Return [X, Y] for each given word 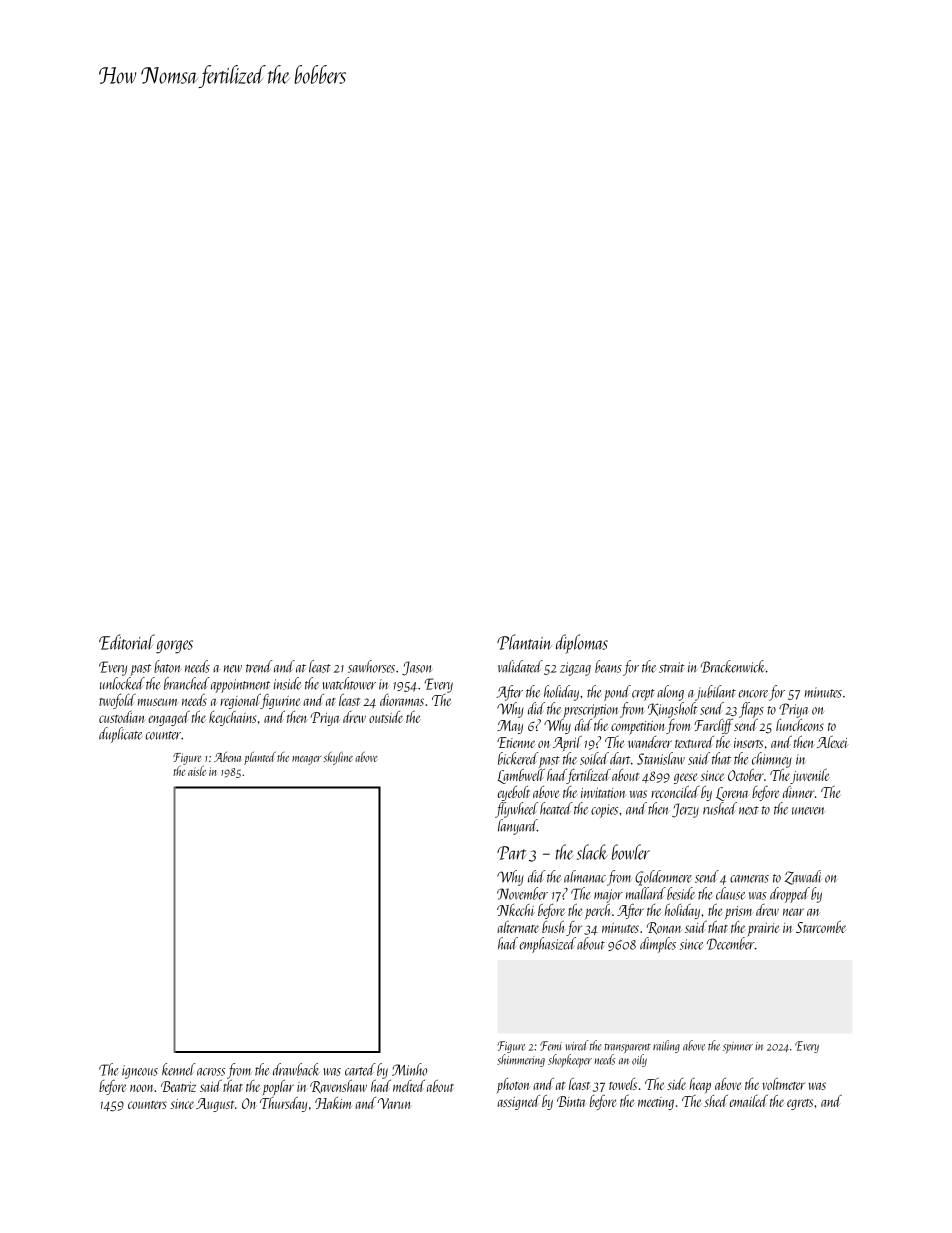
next [749, 810]
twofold [117, 701]
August [215, 1105]
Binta [571, 1101]
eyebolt [513, 793]
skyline [338, 758]
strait [672, 667]
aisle [197, 770]
